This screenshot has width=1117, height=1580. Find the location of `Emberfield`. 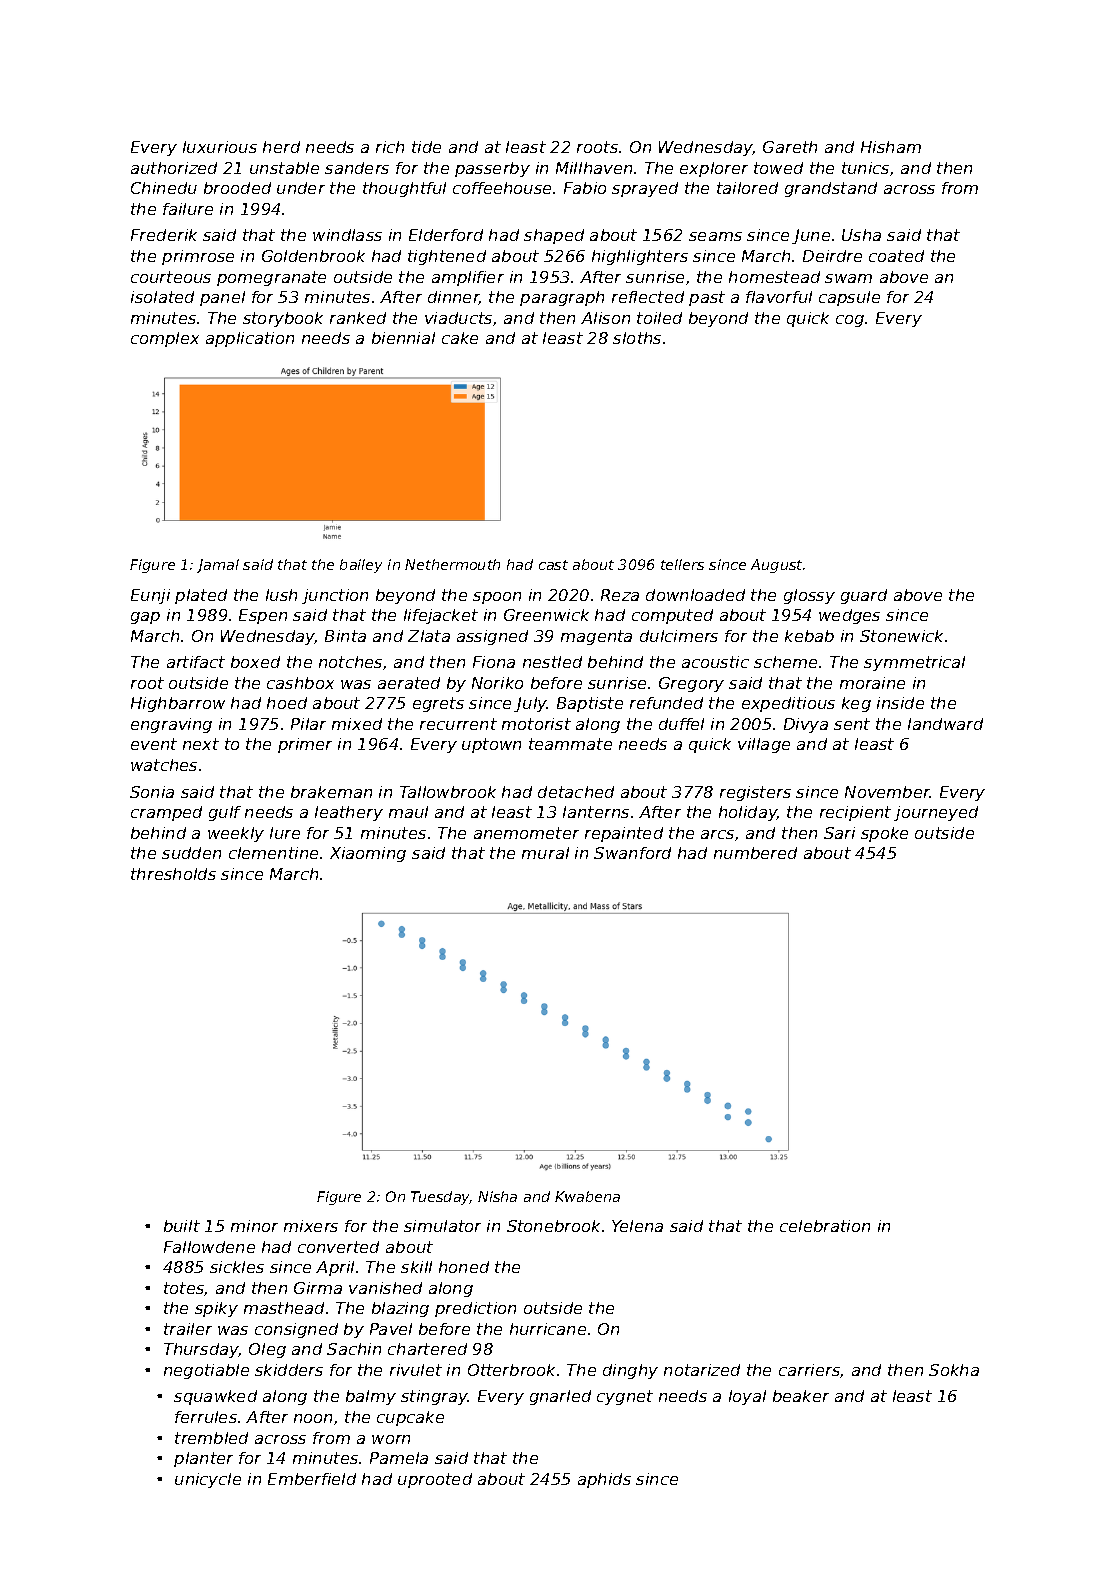

Emberfield is located at coordinates (312, 1479).
